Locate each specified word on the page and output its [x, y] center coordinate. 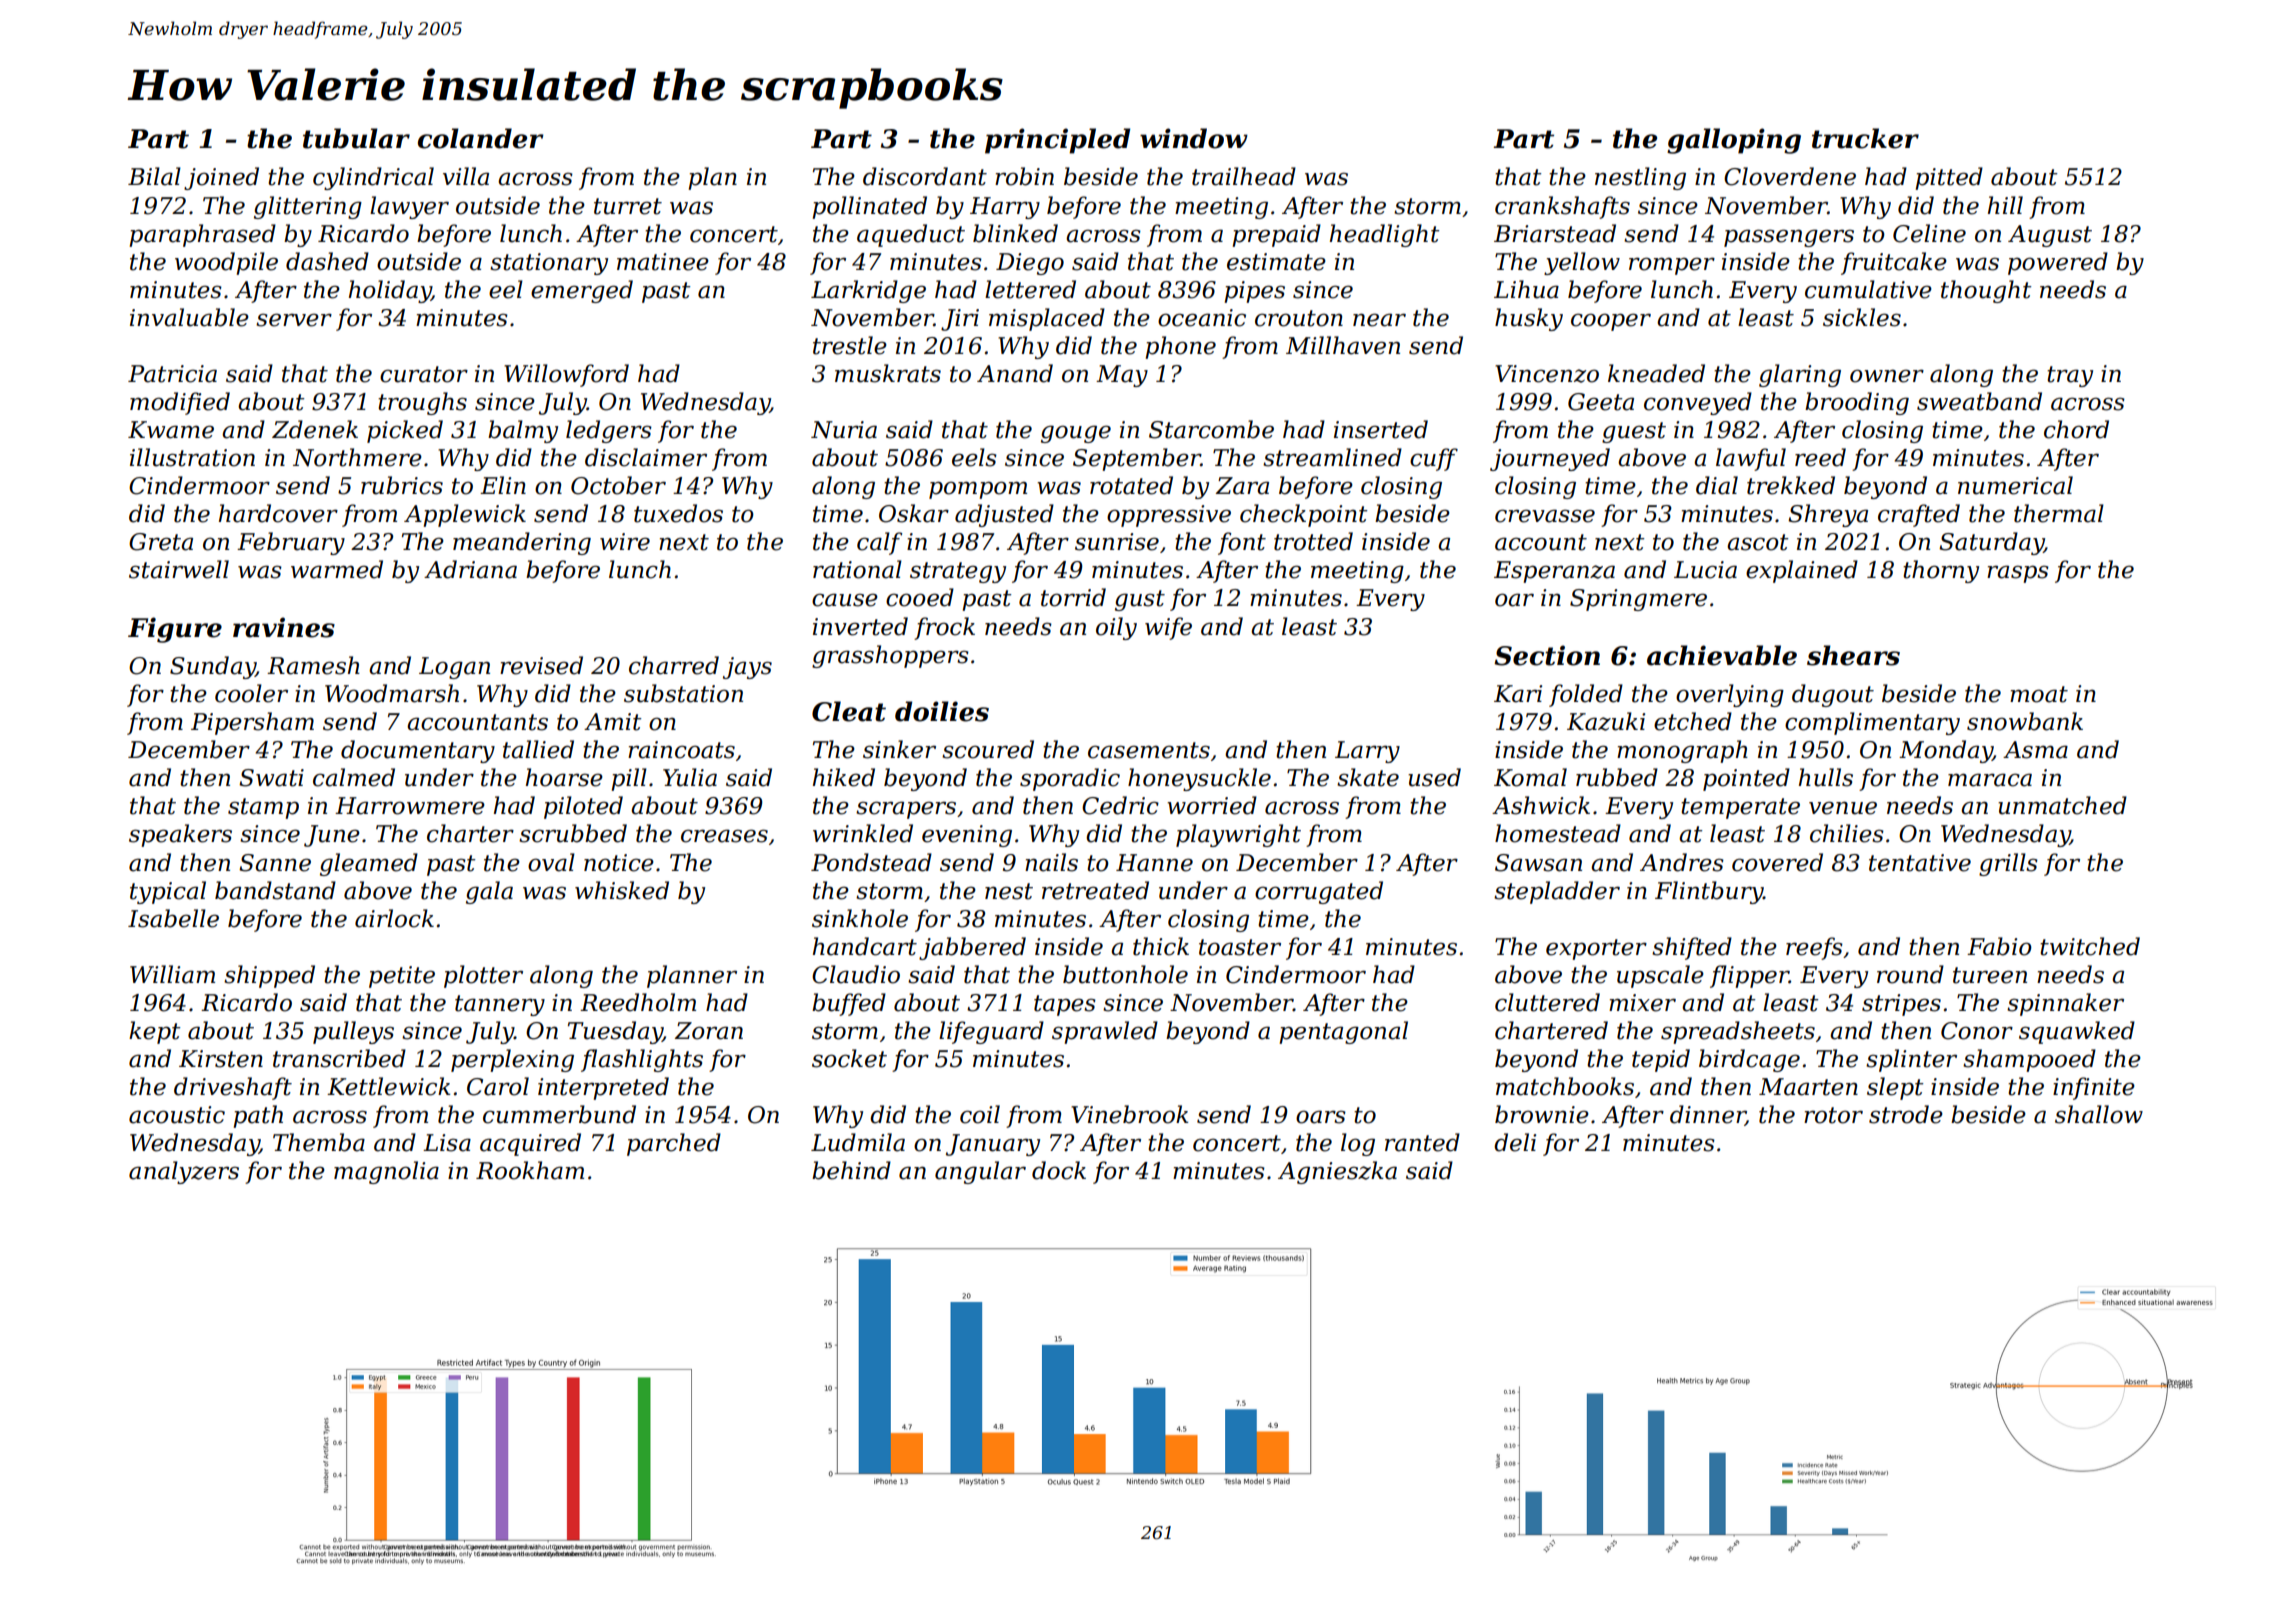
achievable [1722, 655]
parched [674, 1144]
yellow [1582, 263]
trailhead [1244, 176]
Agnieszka [1337, 1172]
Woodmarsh [392, 693]
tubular [356, 138]
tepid [1661, 1060]
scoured [988, 749]
